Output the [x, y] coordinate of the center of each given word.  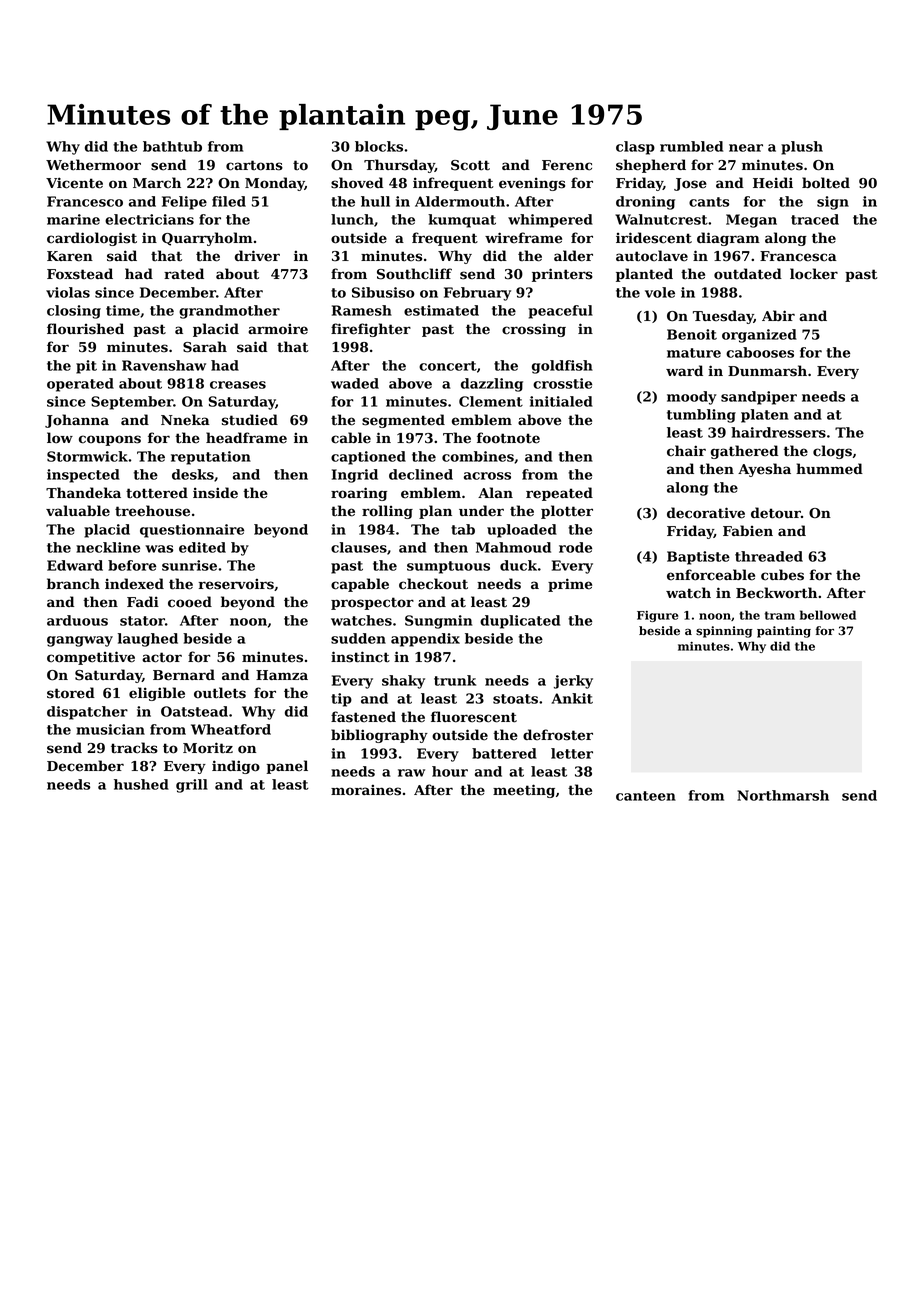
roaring [359, 494]
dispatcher [87, 713]
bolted [826, 183]
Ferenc [567, 165]
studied [250, 420]
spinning [724, 632]
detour [776, 513]
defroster [558, 735]
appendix [425, 640]
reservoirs [236, 584]
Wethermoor [93, 165]
